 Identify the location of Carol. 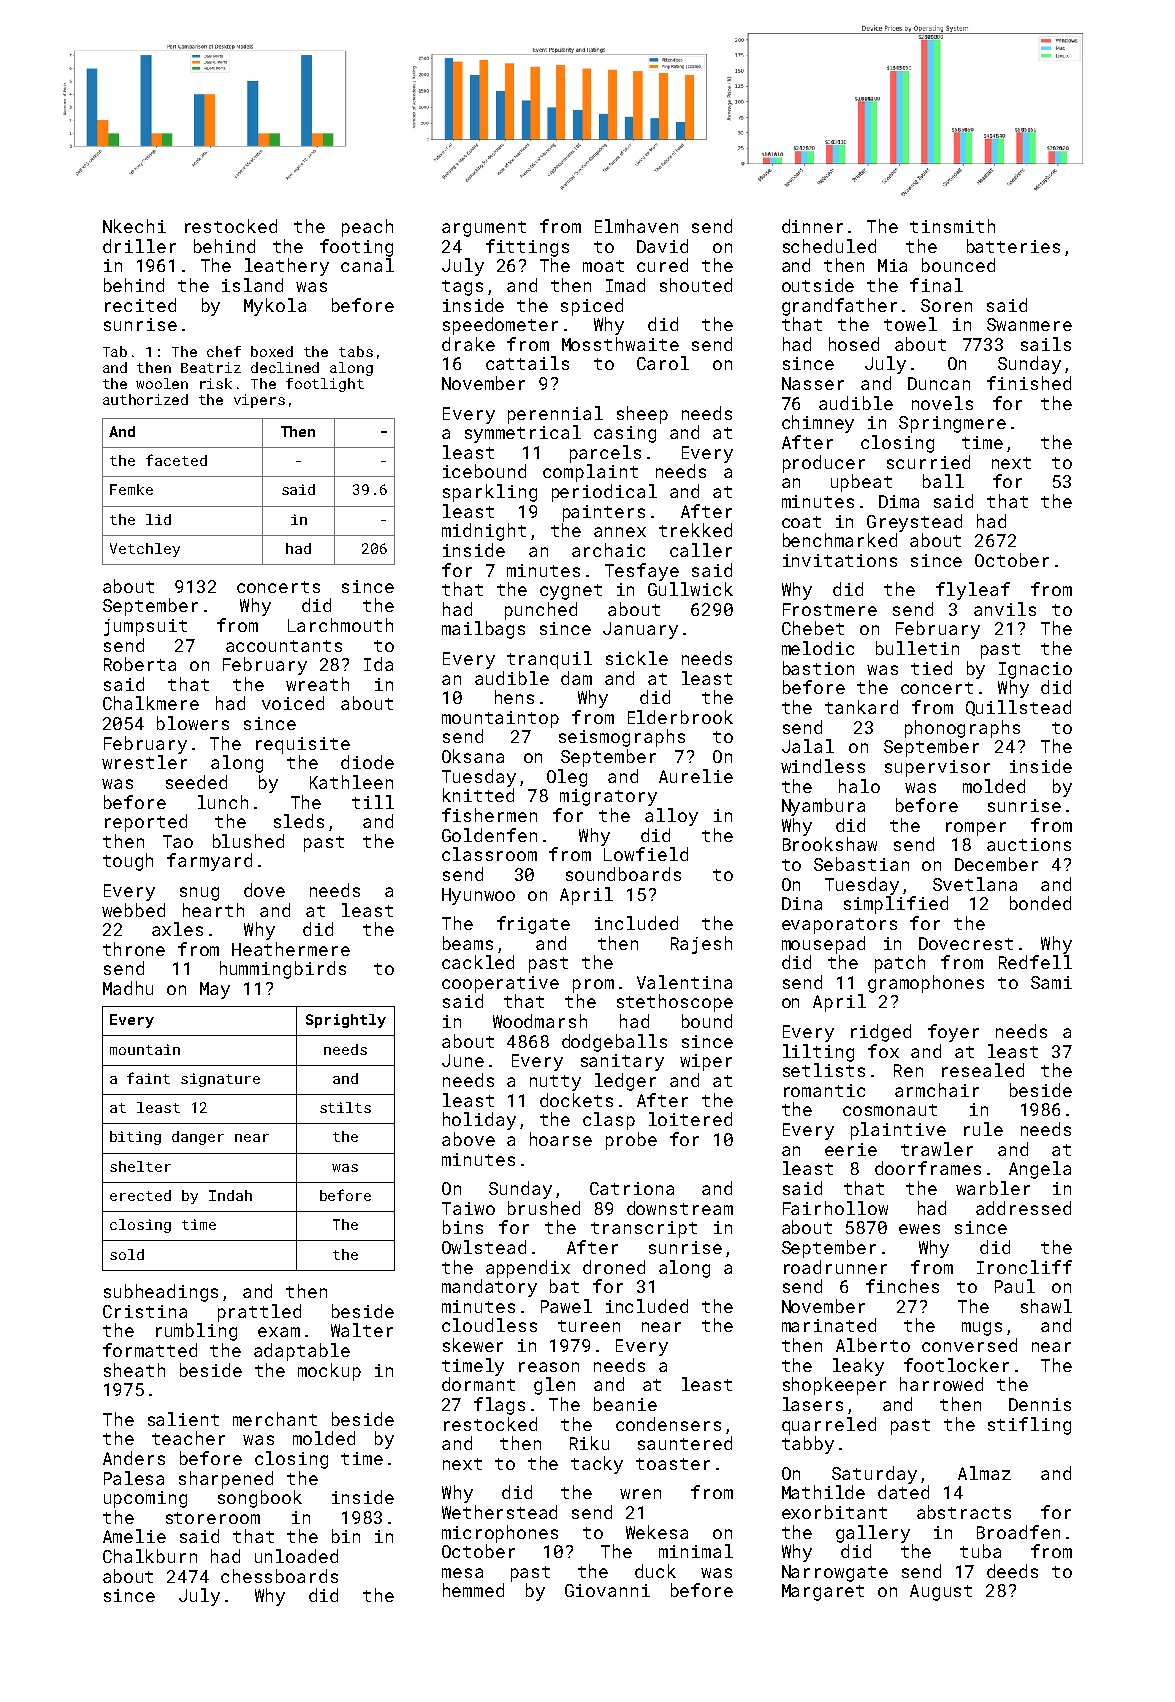
(663, 363).
